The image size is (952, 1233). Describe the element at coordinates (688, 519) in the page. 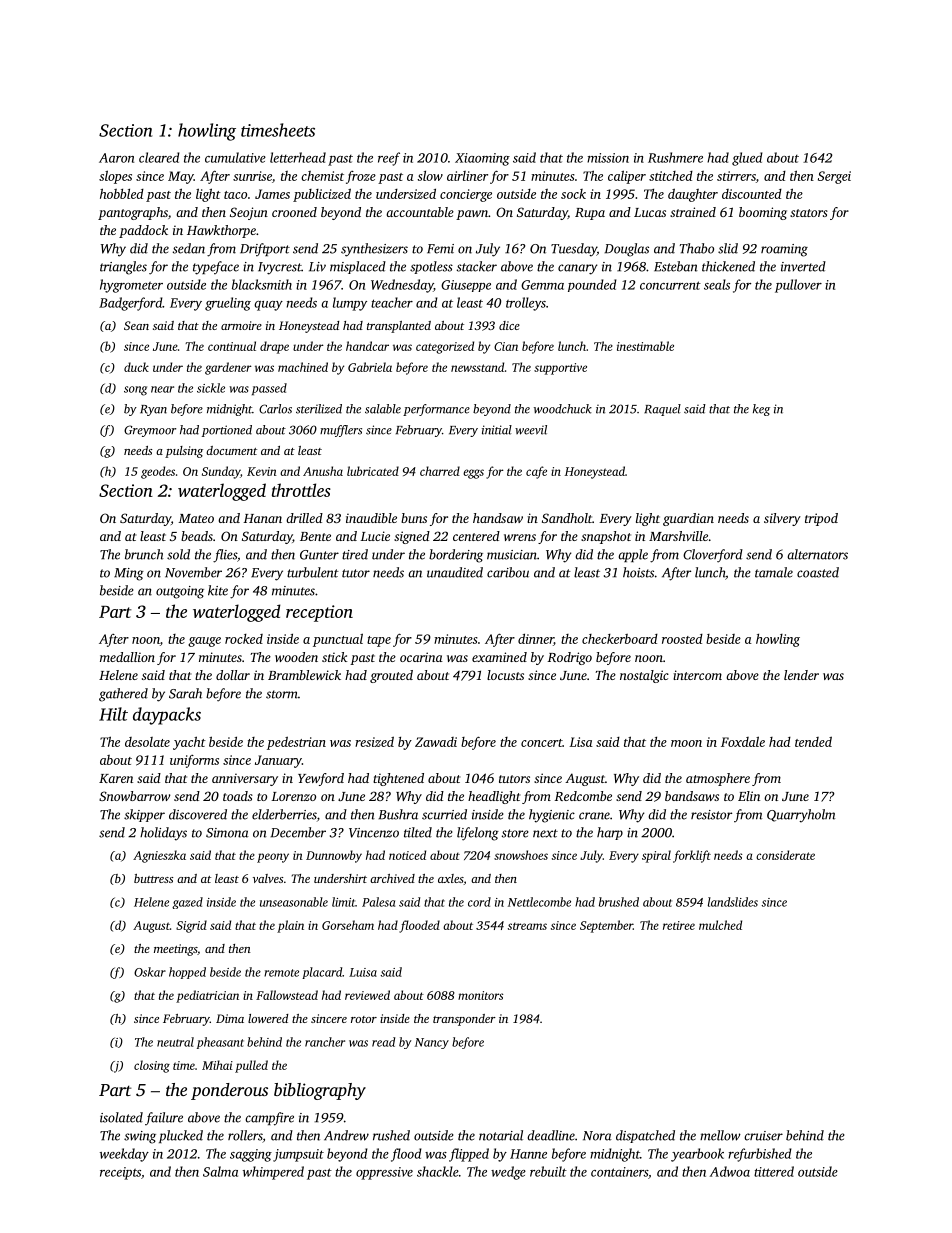

I see `guardian` at that location.
